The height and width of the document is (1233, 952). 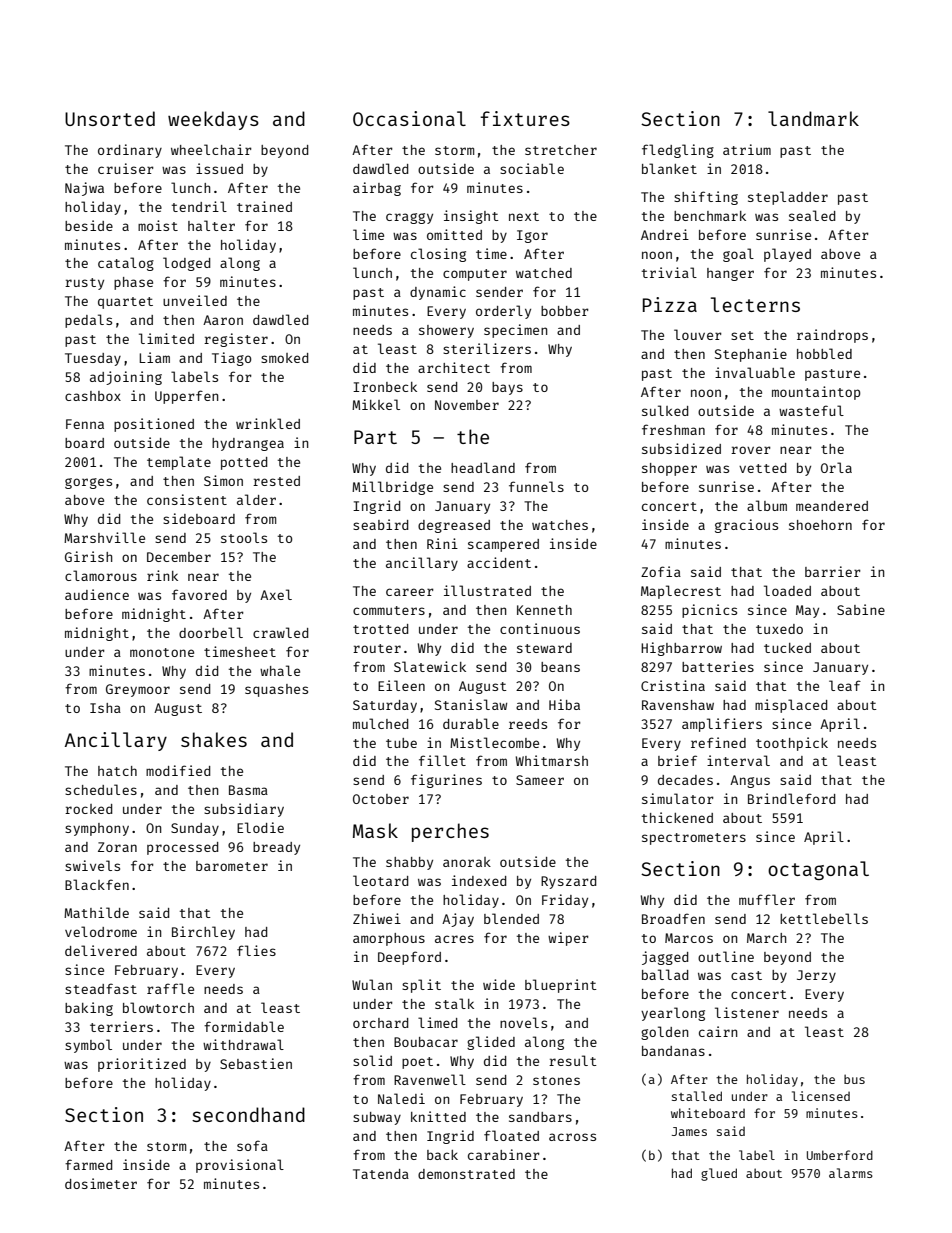 I want to click on weekdays, so click(x=213, y=120).
